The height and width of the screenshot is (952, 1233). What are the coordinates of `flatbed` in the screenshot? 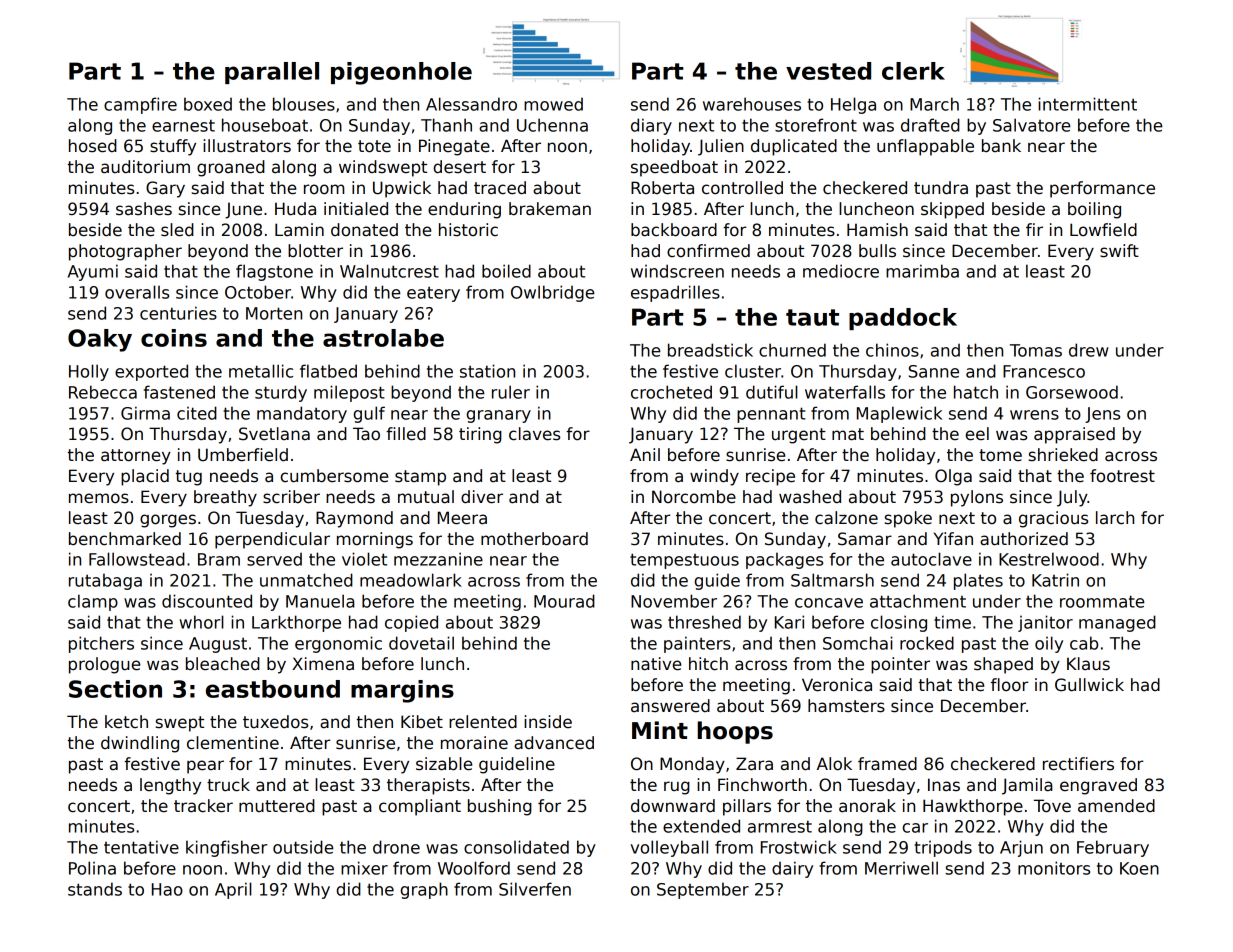 It's located at (328, 371).
